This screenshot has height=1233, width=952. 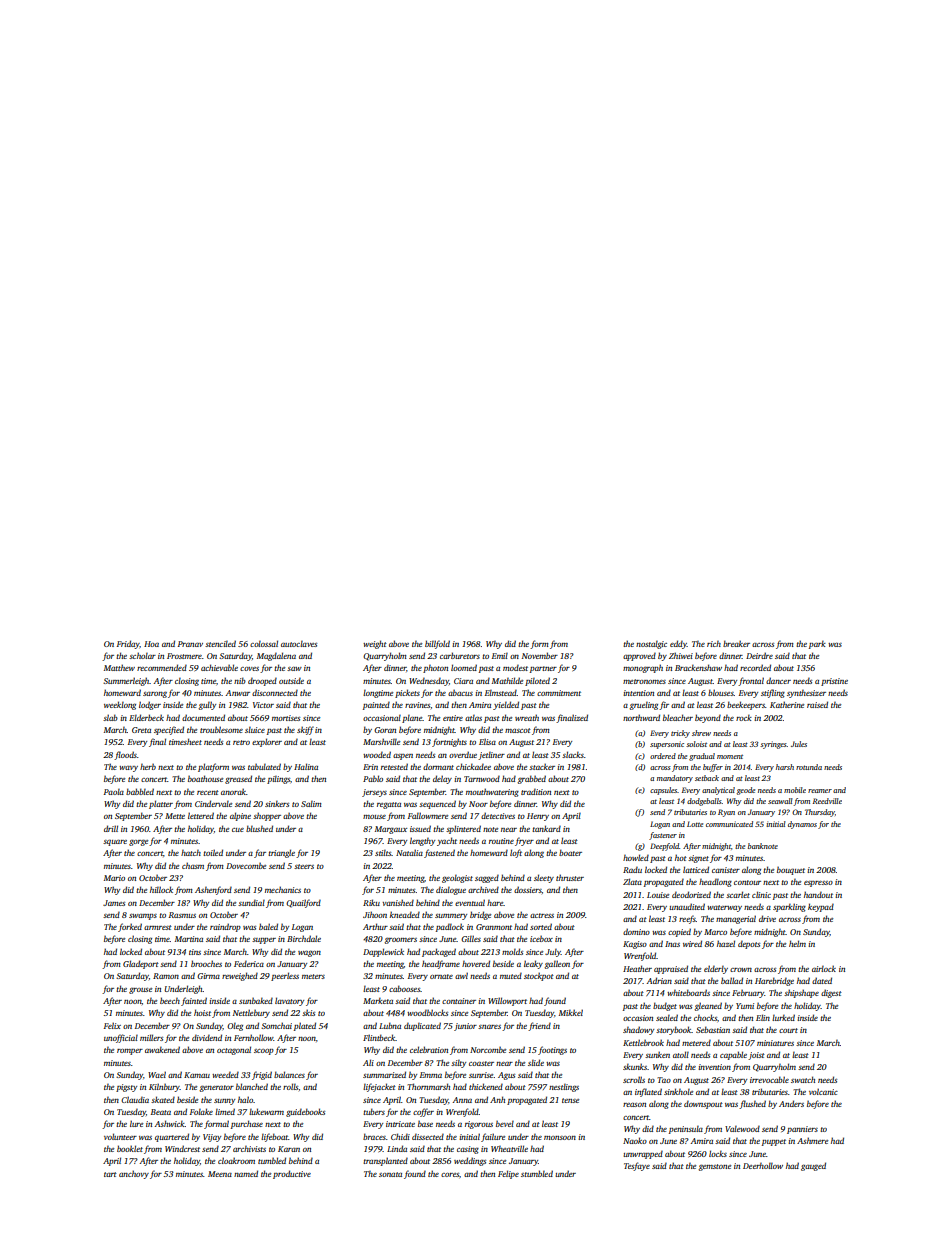 What do you see at coordinates (489, 1027) in the screenshot?
I see `snares` at bounding box center [489, 1027].
